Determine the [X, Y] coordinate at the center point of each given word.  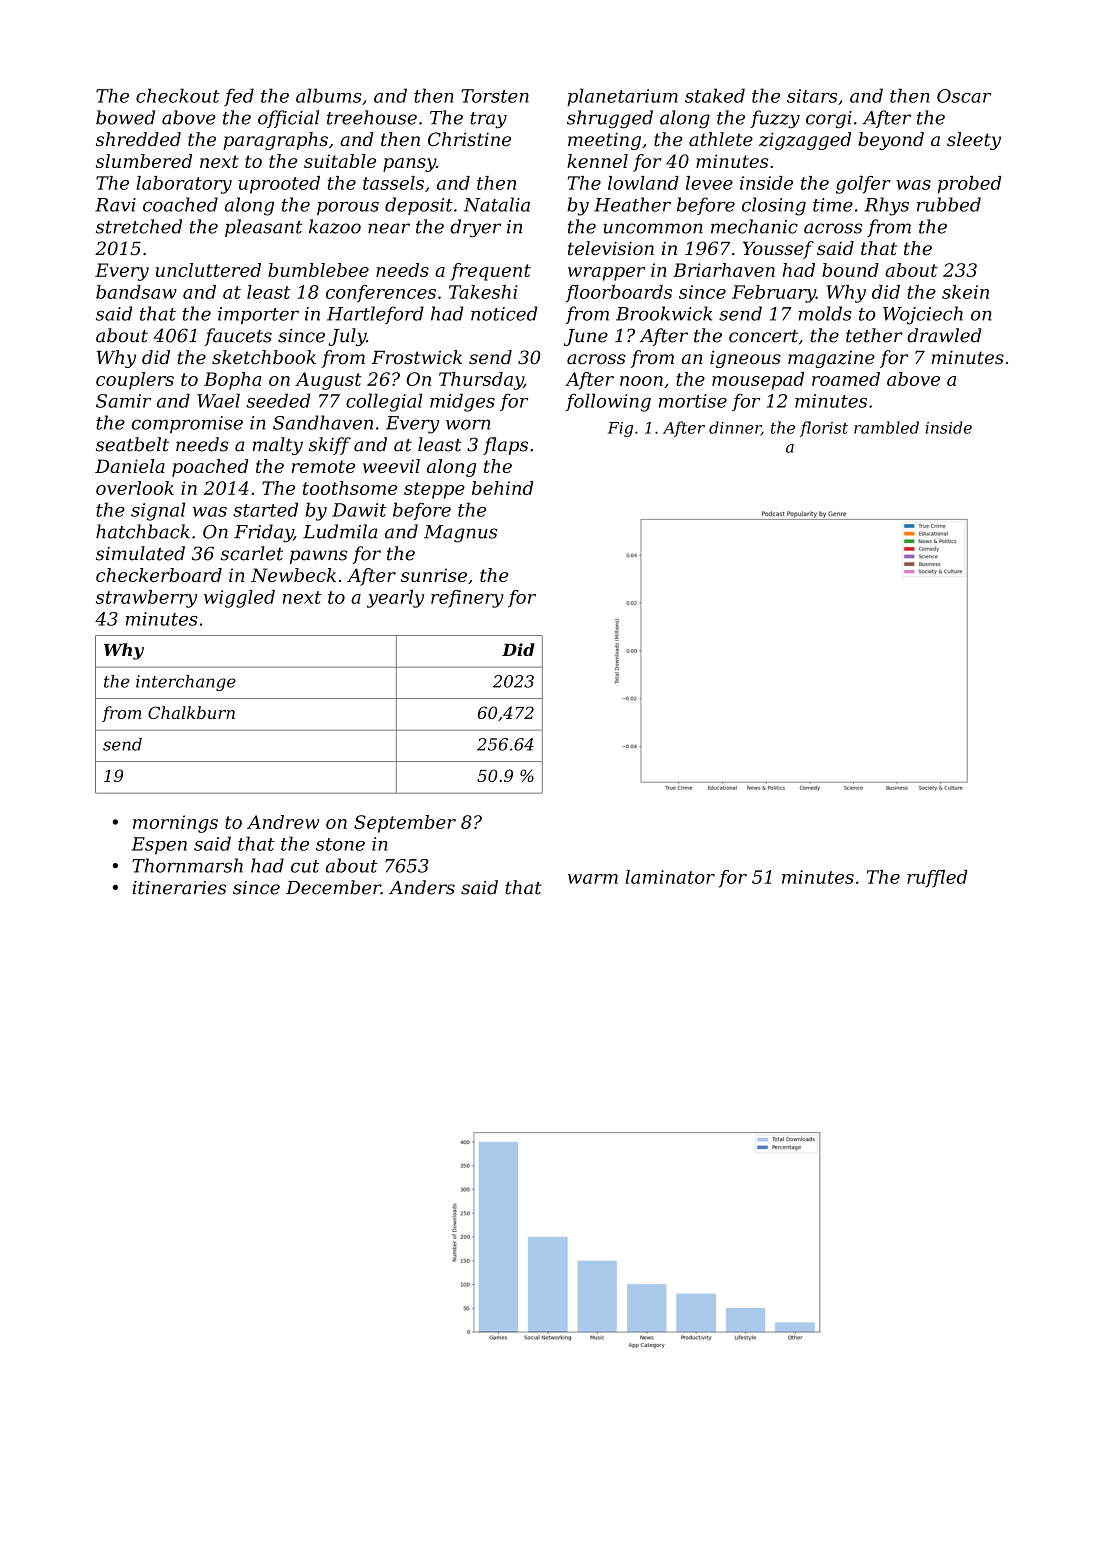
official [288, 119]
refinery [467, 599]
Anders [422, 887]
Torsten [495, 96]
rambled [886, 427]
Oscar [964, 96]
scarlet [251, 553]
